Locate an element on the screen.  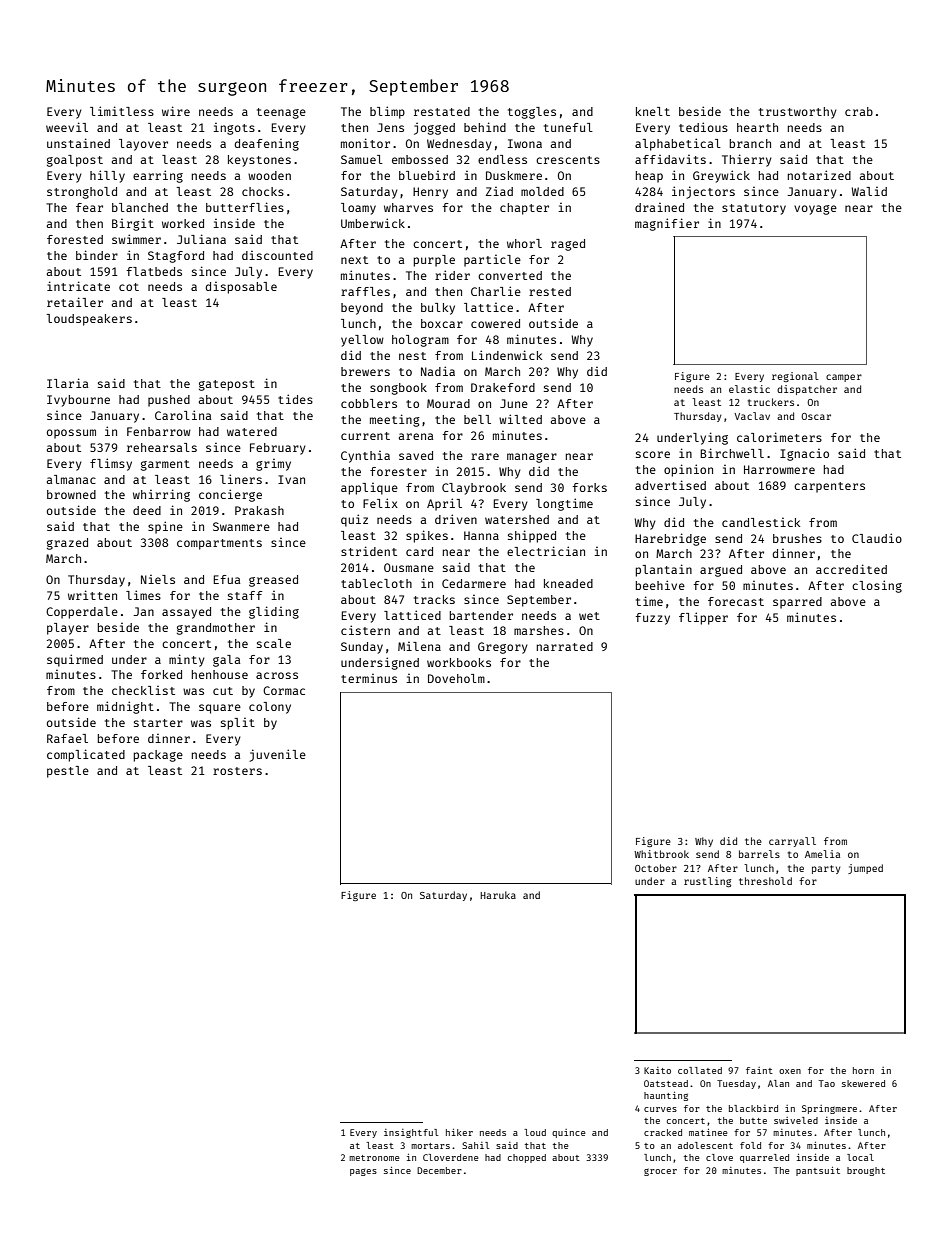
elastic is located at coordinates (749, 389).
